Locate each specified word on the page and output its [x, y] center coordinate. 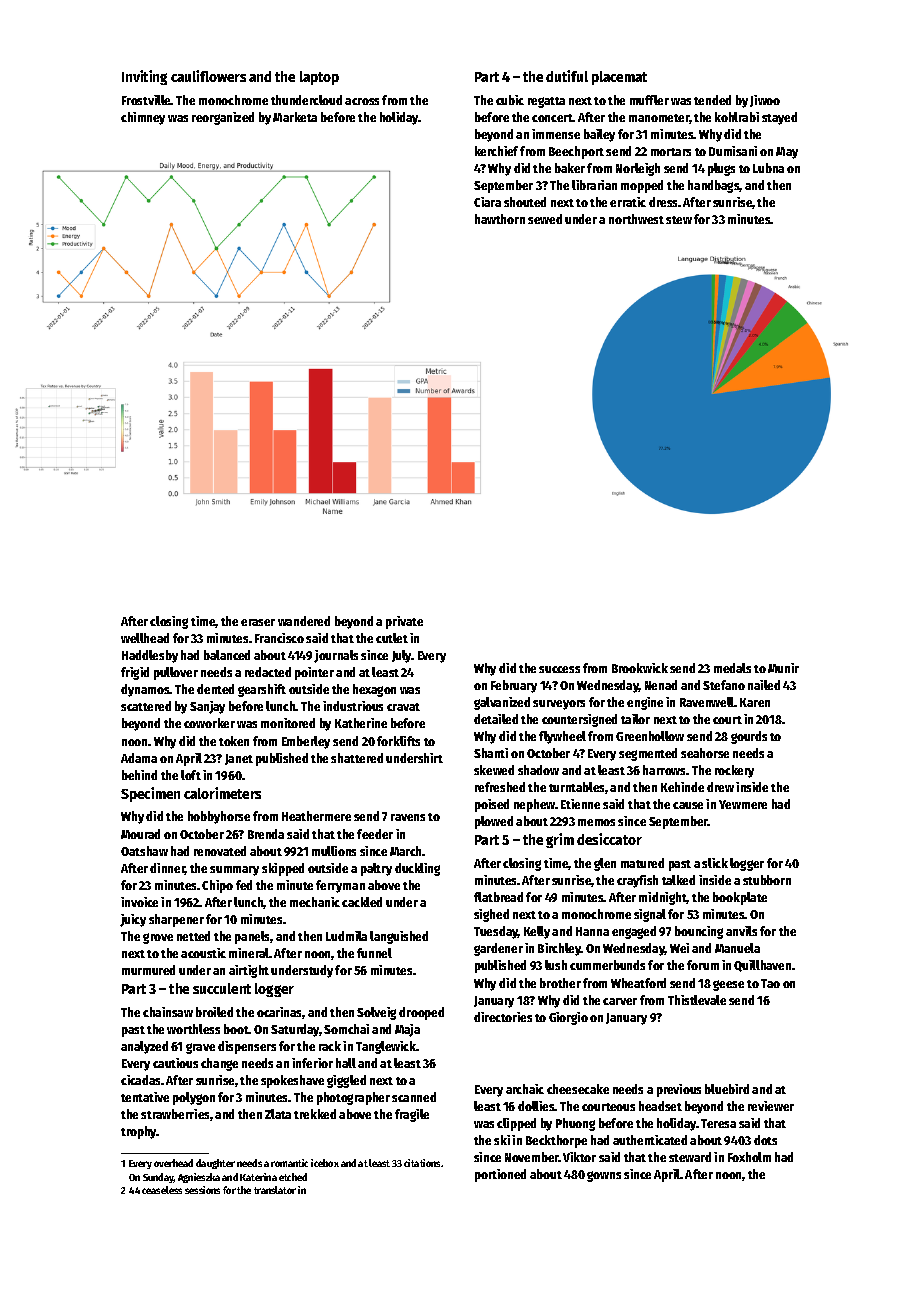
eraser [258, 622]
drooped [421, 1013]
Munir [783, 668]
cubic [510, 100]
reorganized [223, 118]
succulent [222, 988]
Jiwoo [765, 101]
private [404, 622]
